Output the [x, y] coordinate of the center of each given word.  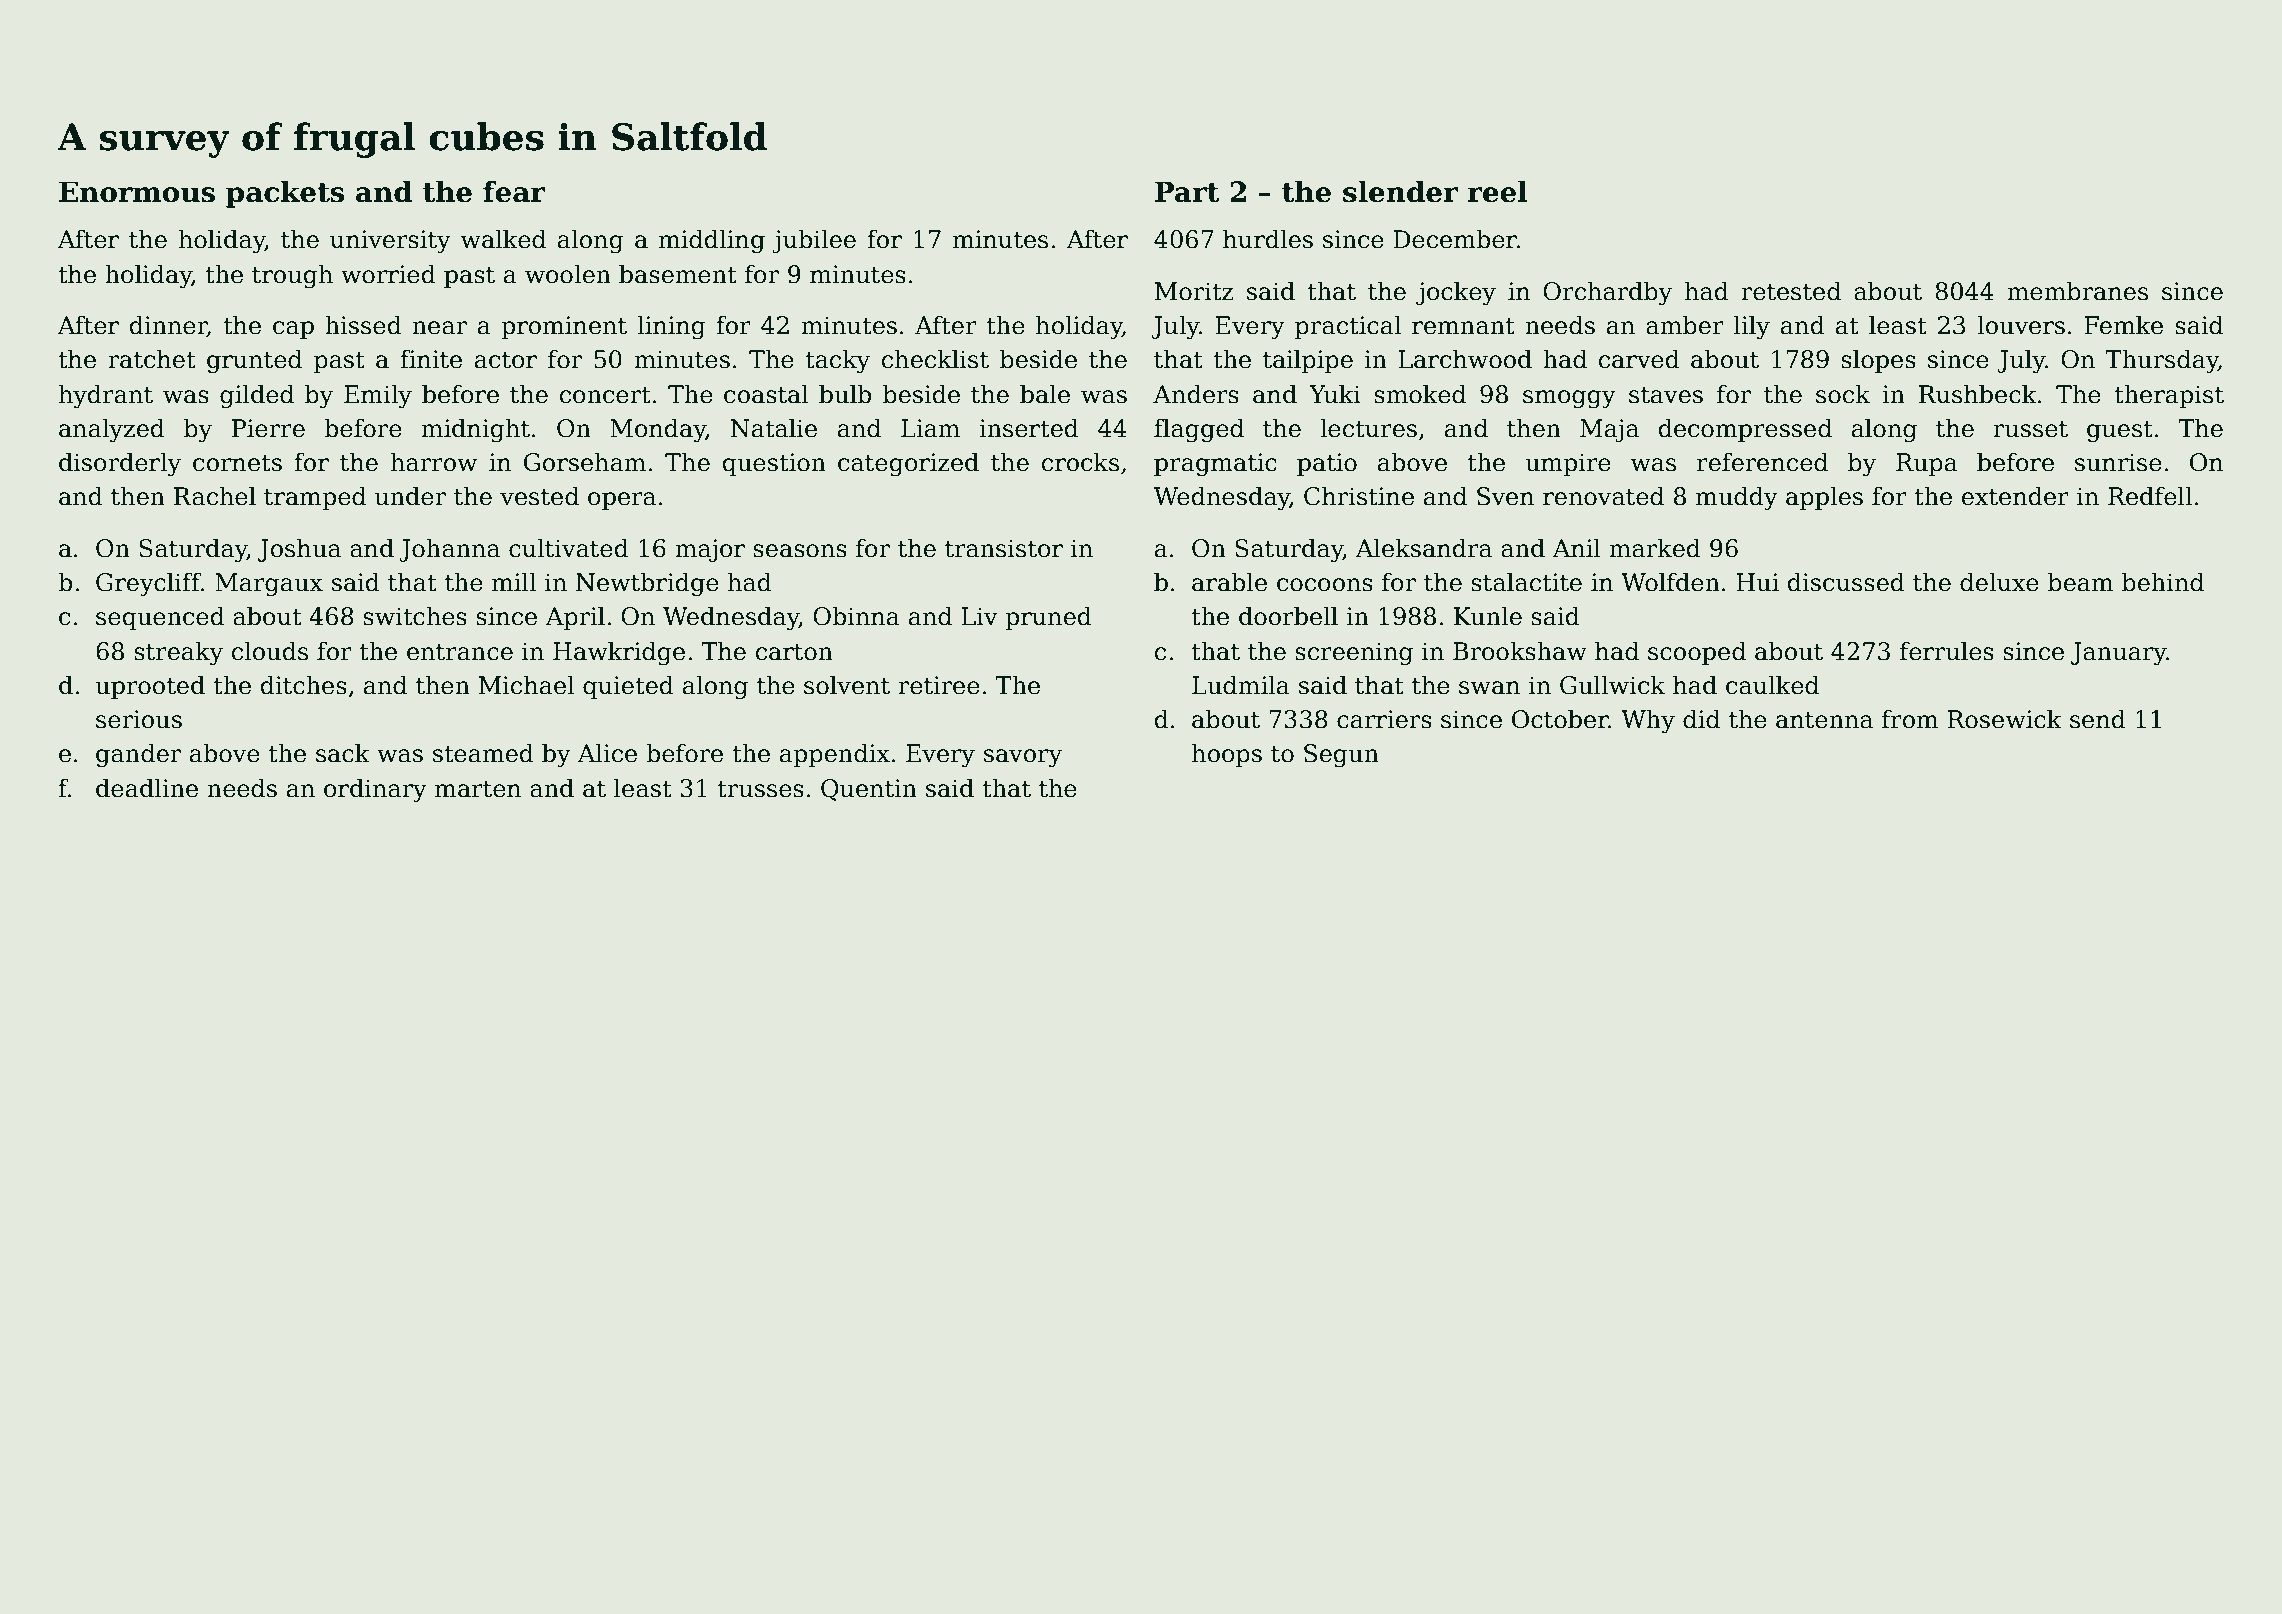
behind [2163, 582]
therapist [2169, 396]
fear [514, 191]
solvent [847, 685]
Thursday [2162, 361]
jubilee [814, 241]
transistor [1004, 548]
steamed [483, 753]
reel [1498, 191]
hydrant [106, 396]
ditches [304, 685]
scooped [1697, 653]
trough [292, 276]
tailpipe [1308, 361]
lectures [1368, 428]
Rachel [215, 496]
